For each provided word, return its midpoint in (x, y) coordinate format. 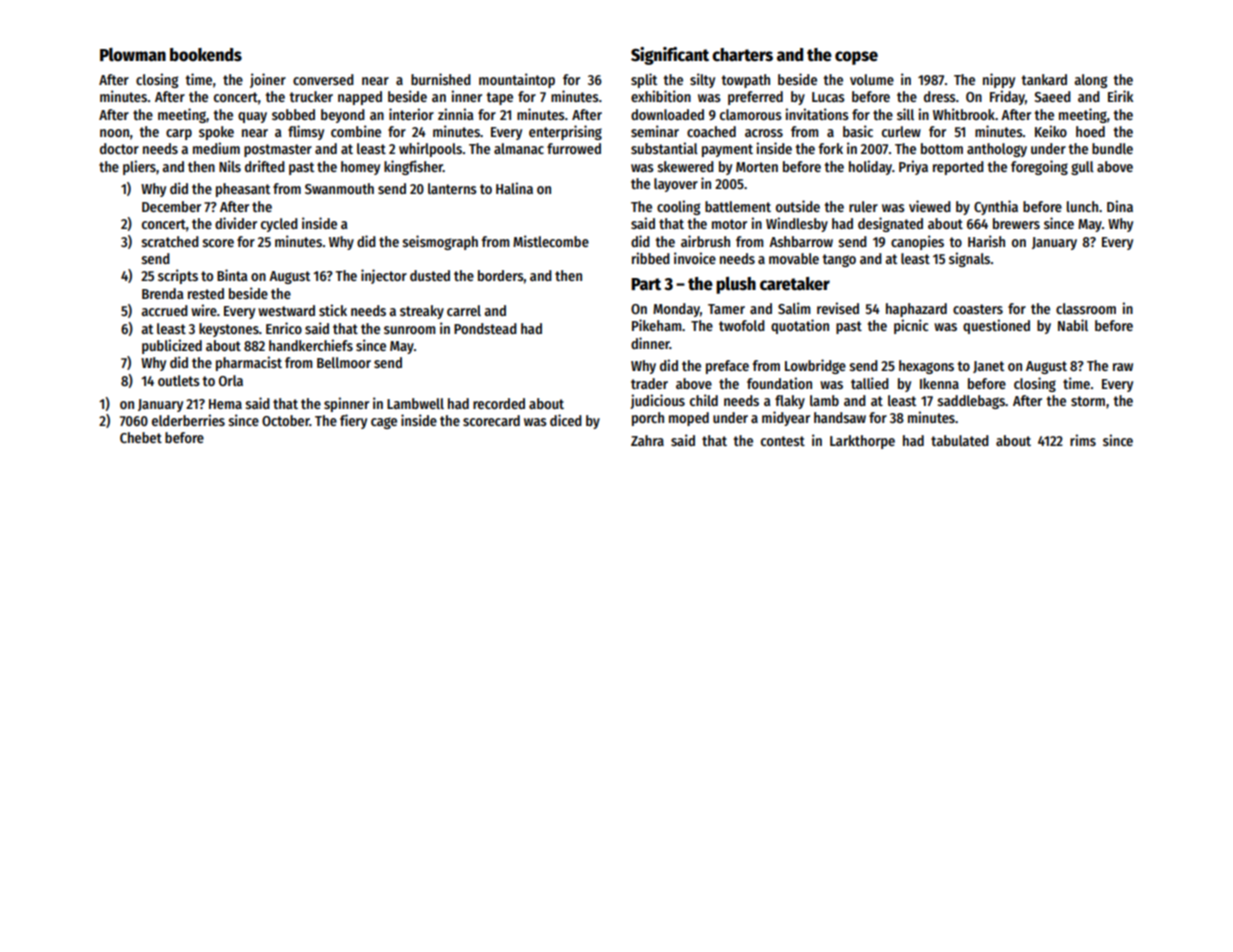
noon (114, 133)
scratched (170, 241)
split (644, 80)
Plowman (133, 55)
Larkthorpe (862, 442)
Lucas (828, 97)
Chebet (141, 437)
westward (286, 310)
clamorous (751, 114)
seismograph (440, 242)
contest (783, 441)
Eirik (1121, 96)
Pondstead (485, 328)
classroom (1086, 308)
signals (969, 259)
